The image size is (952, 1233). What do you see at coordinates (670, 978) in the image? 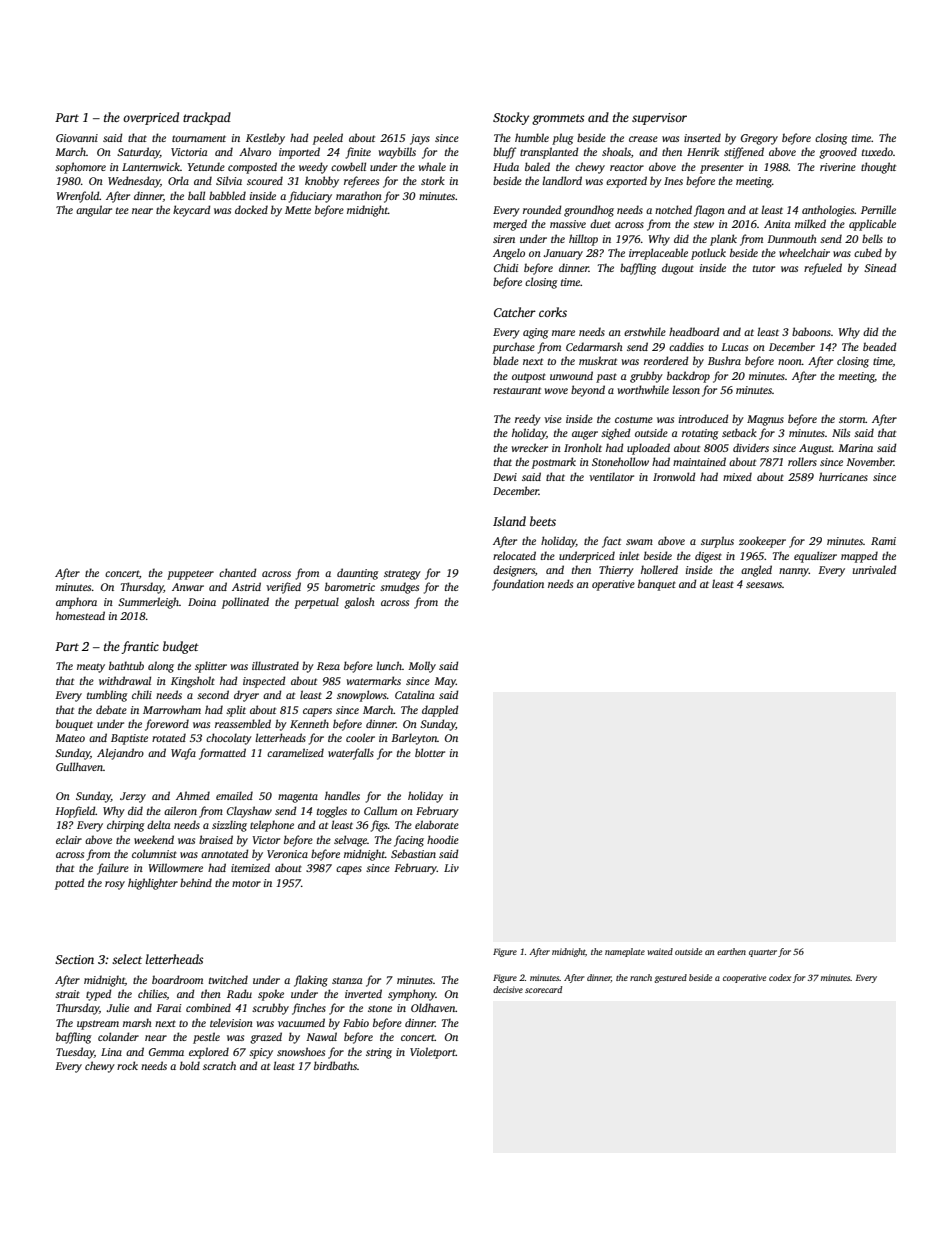
I see `gestured` at bounding box center [670, 978].
